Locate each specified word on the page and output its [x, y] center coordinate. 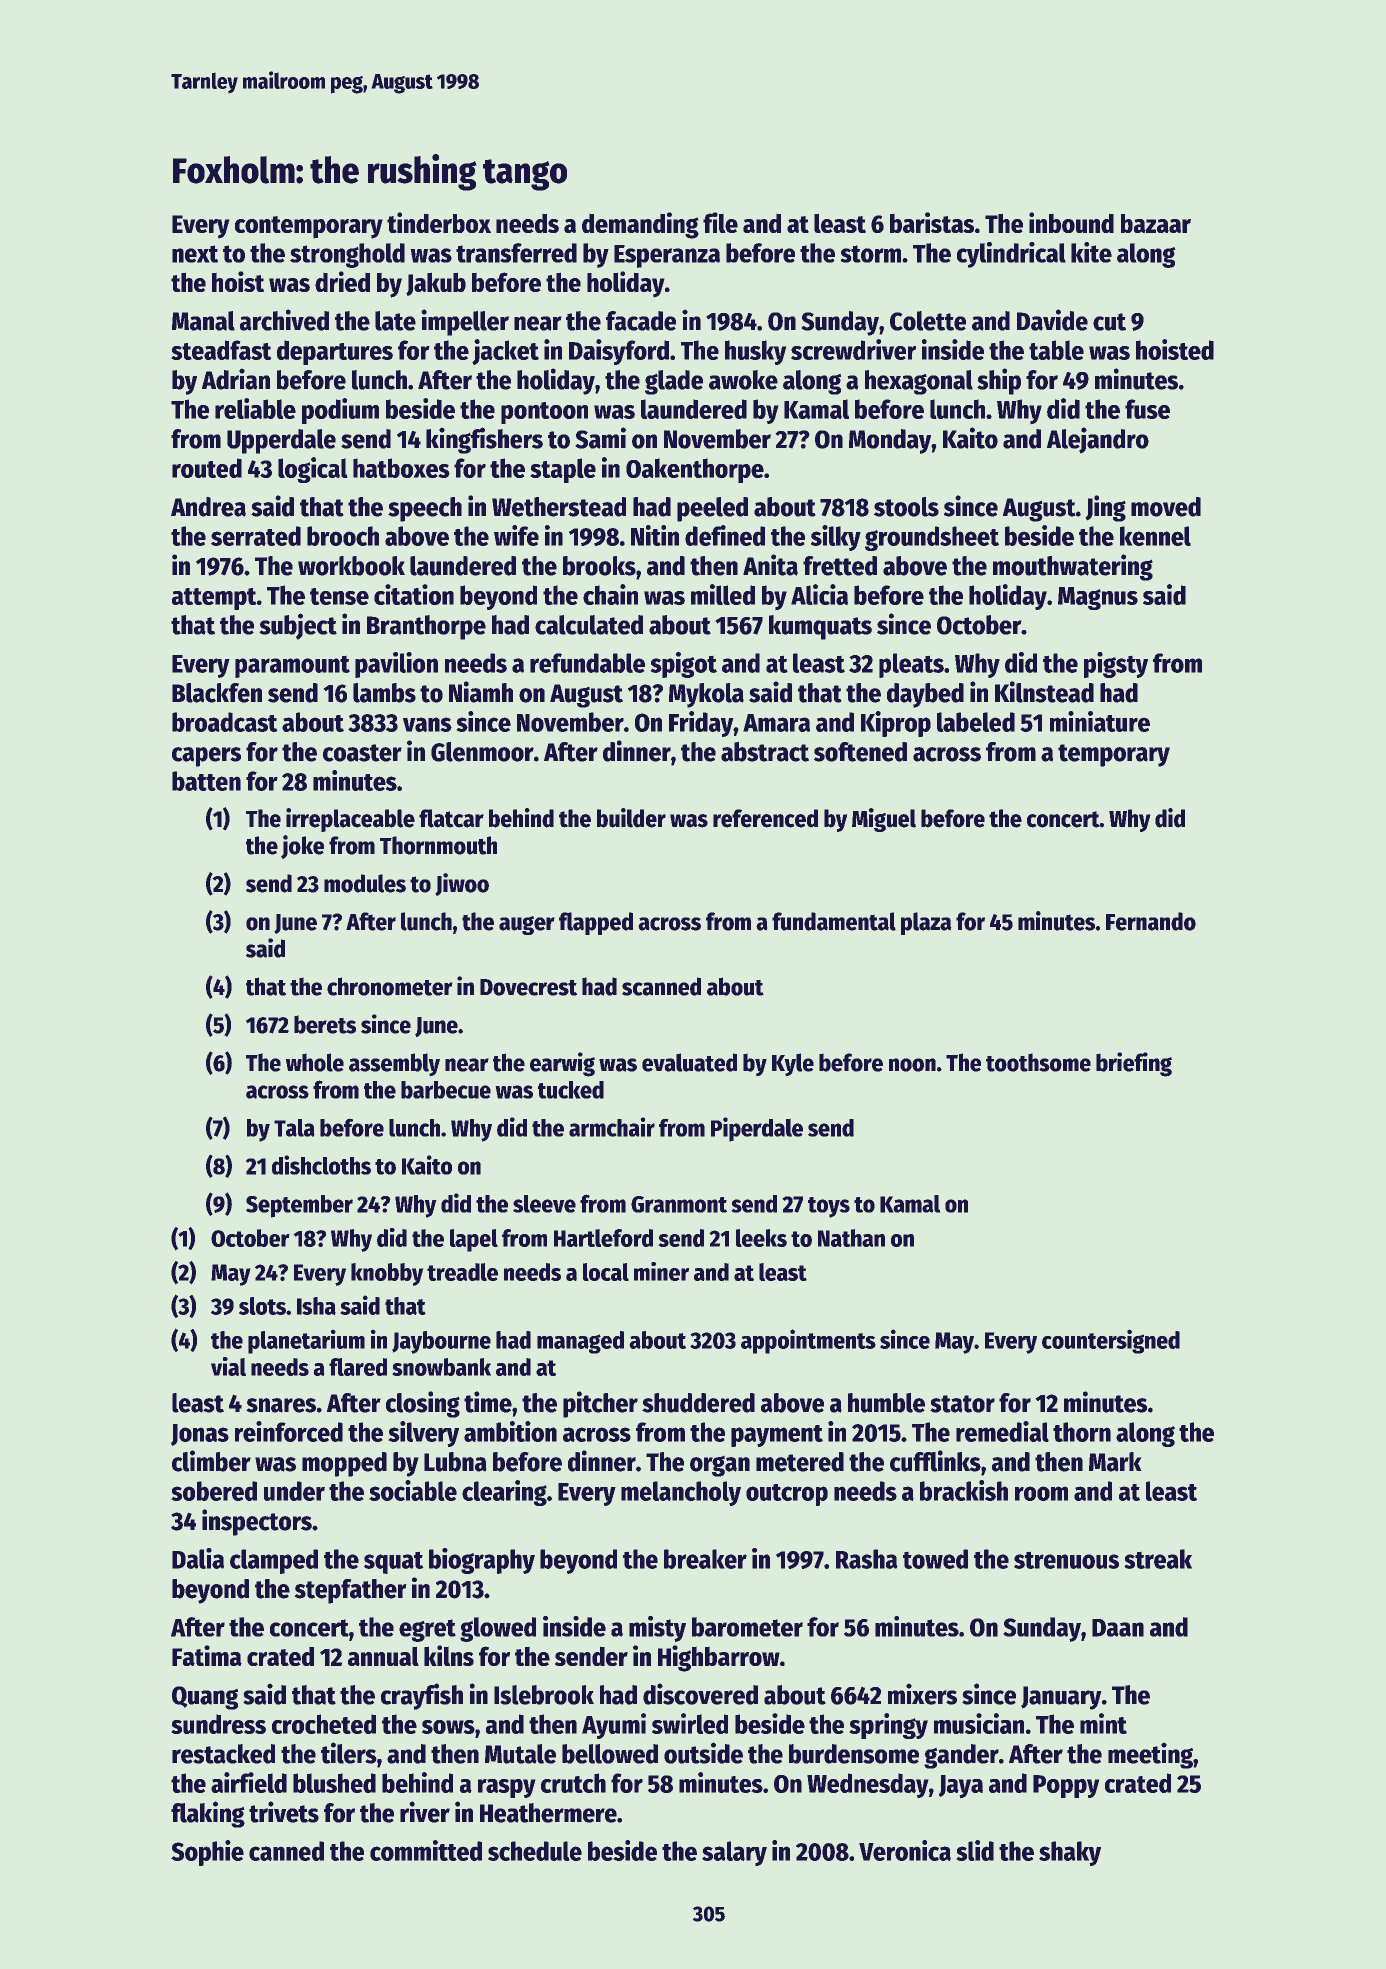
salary [734, 1853]
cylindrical [1011, 255]
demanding [640, 225]
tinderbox [439, 222]
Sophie [207, 1853]
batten [206, 781]
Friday [701, 724]
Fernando [1151, 921]
